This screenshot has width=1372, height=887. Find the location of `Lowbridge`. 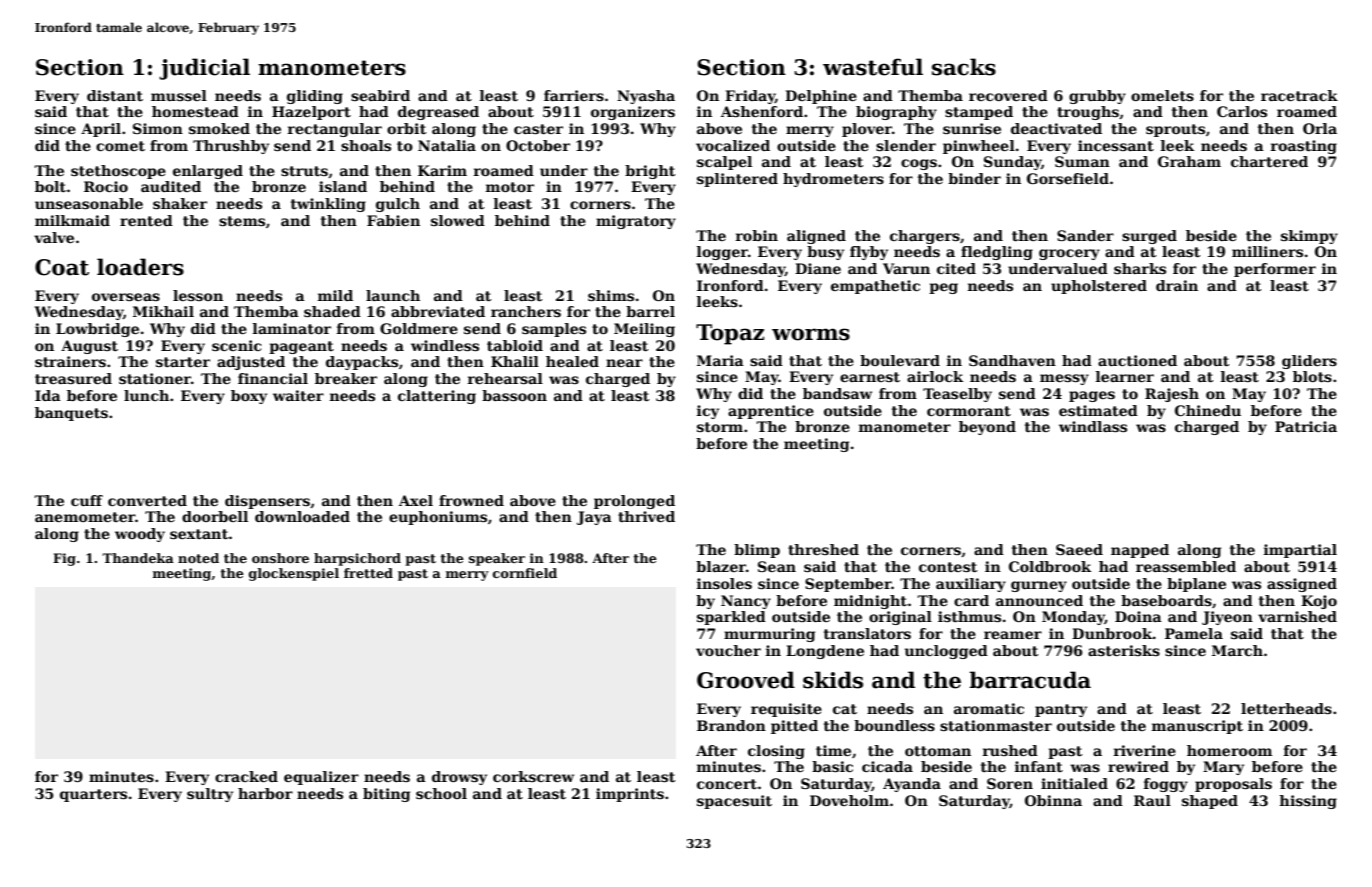

Lowbridge is located at coordinates (97, 330).
